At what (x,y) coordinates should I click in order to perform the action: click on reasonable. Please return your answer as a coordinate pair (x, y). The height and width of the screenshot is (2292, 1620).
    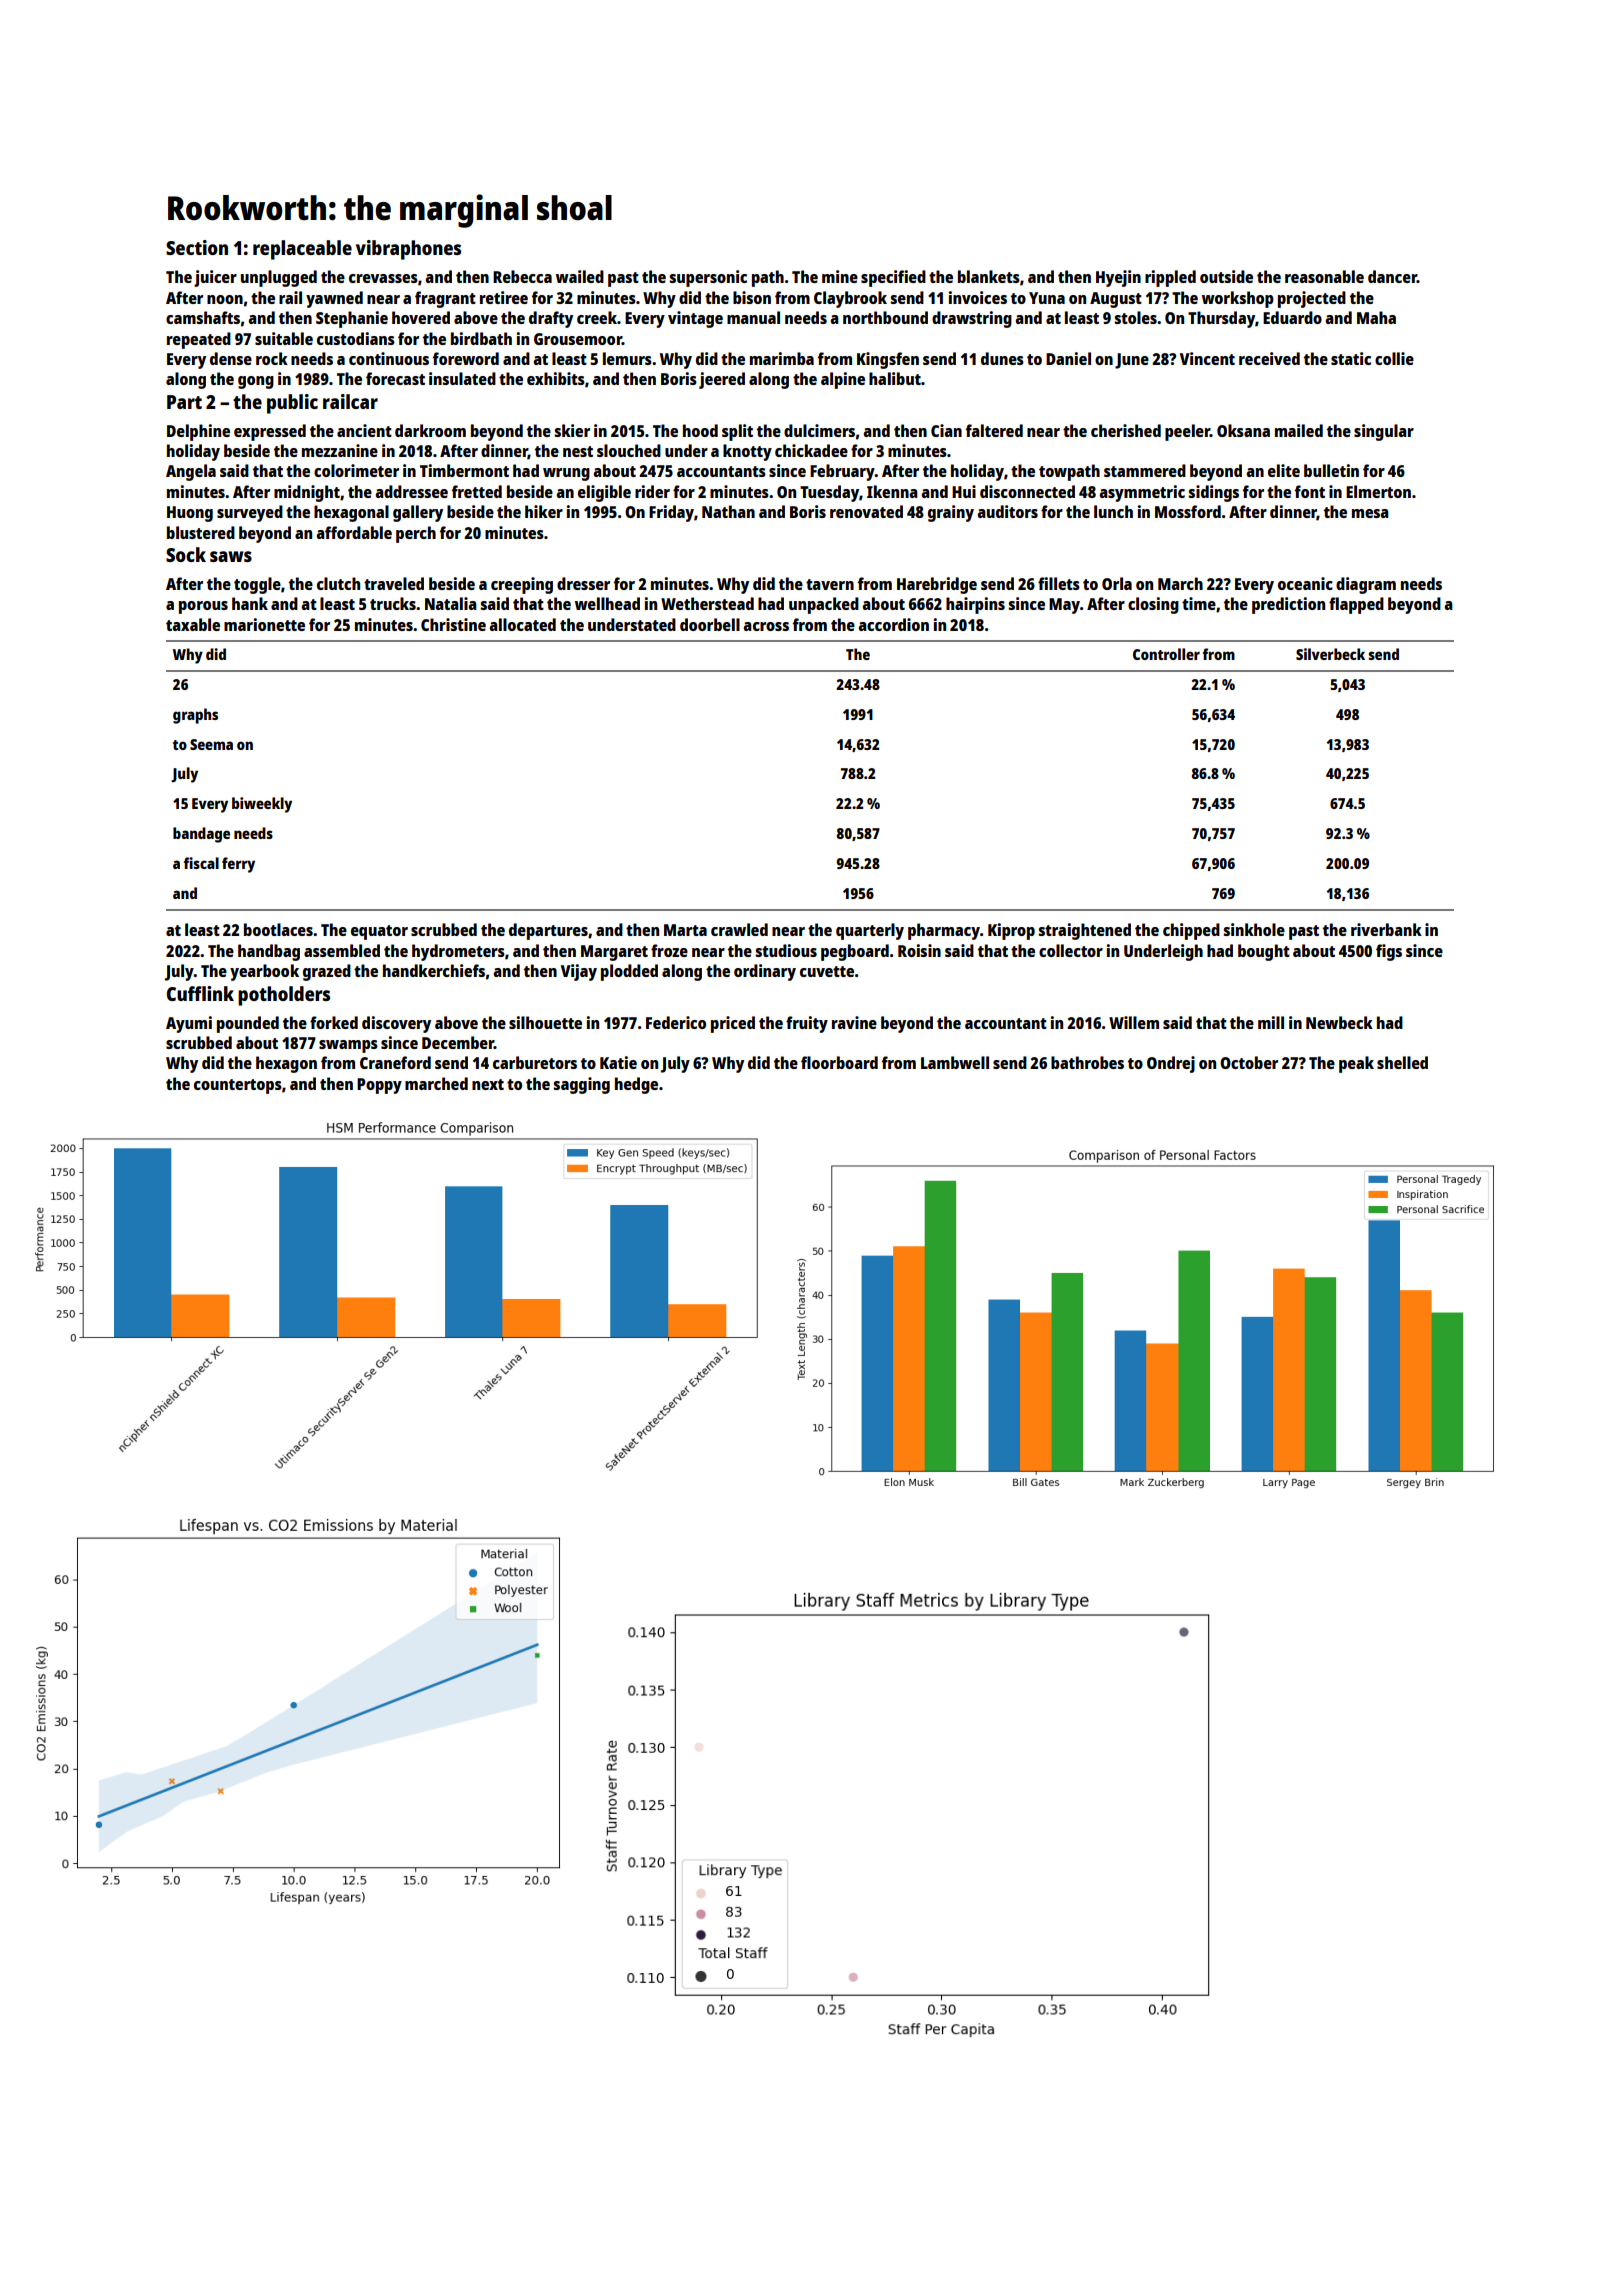
    Looking at the image, I should click on (1324, 276).
